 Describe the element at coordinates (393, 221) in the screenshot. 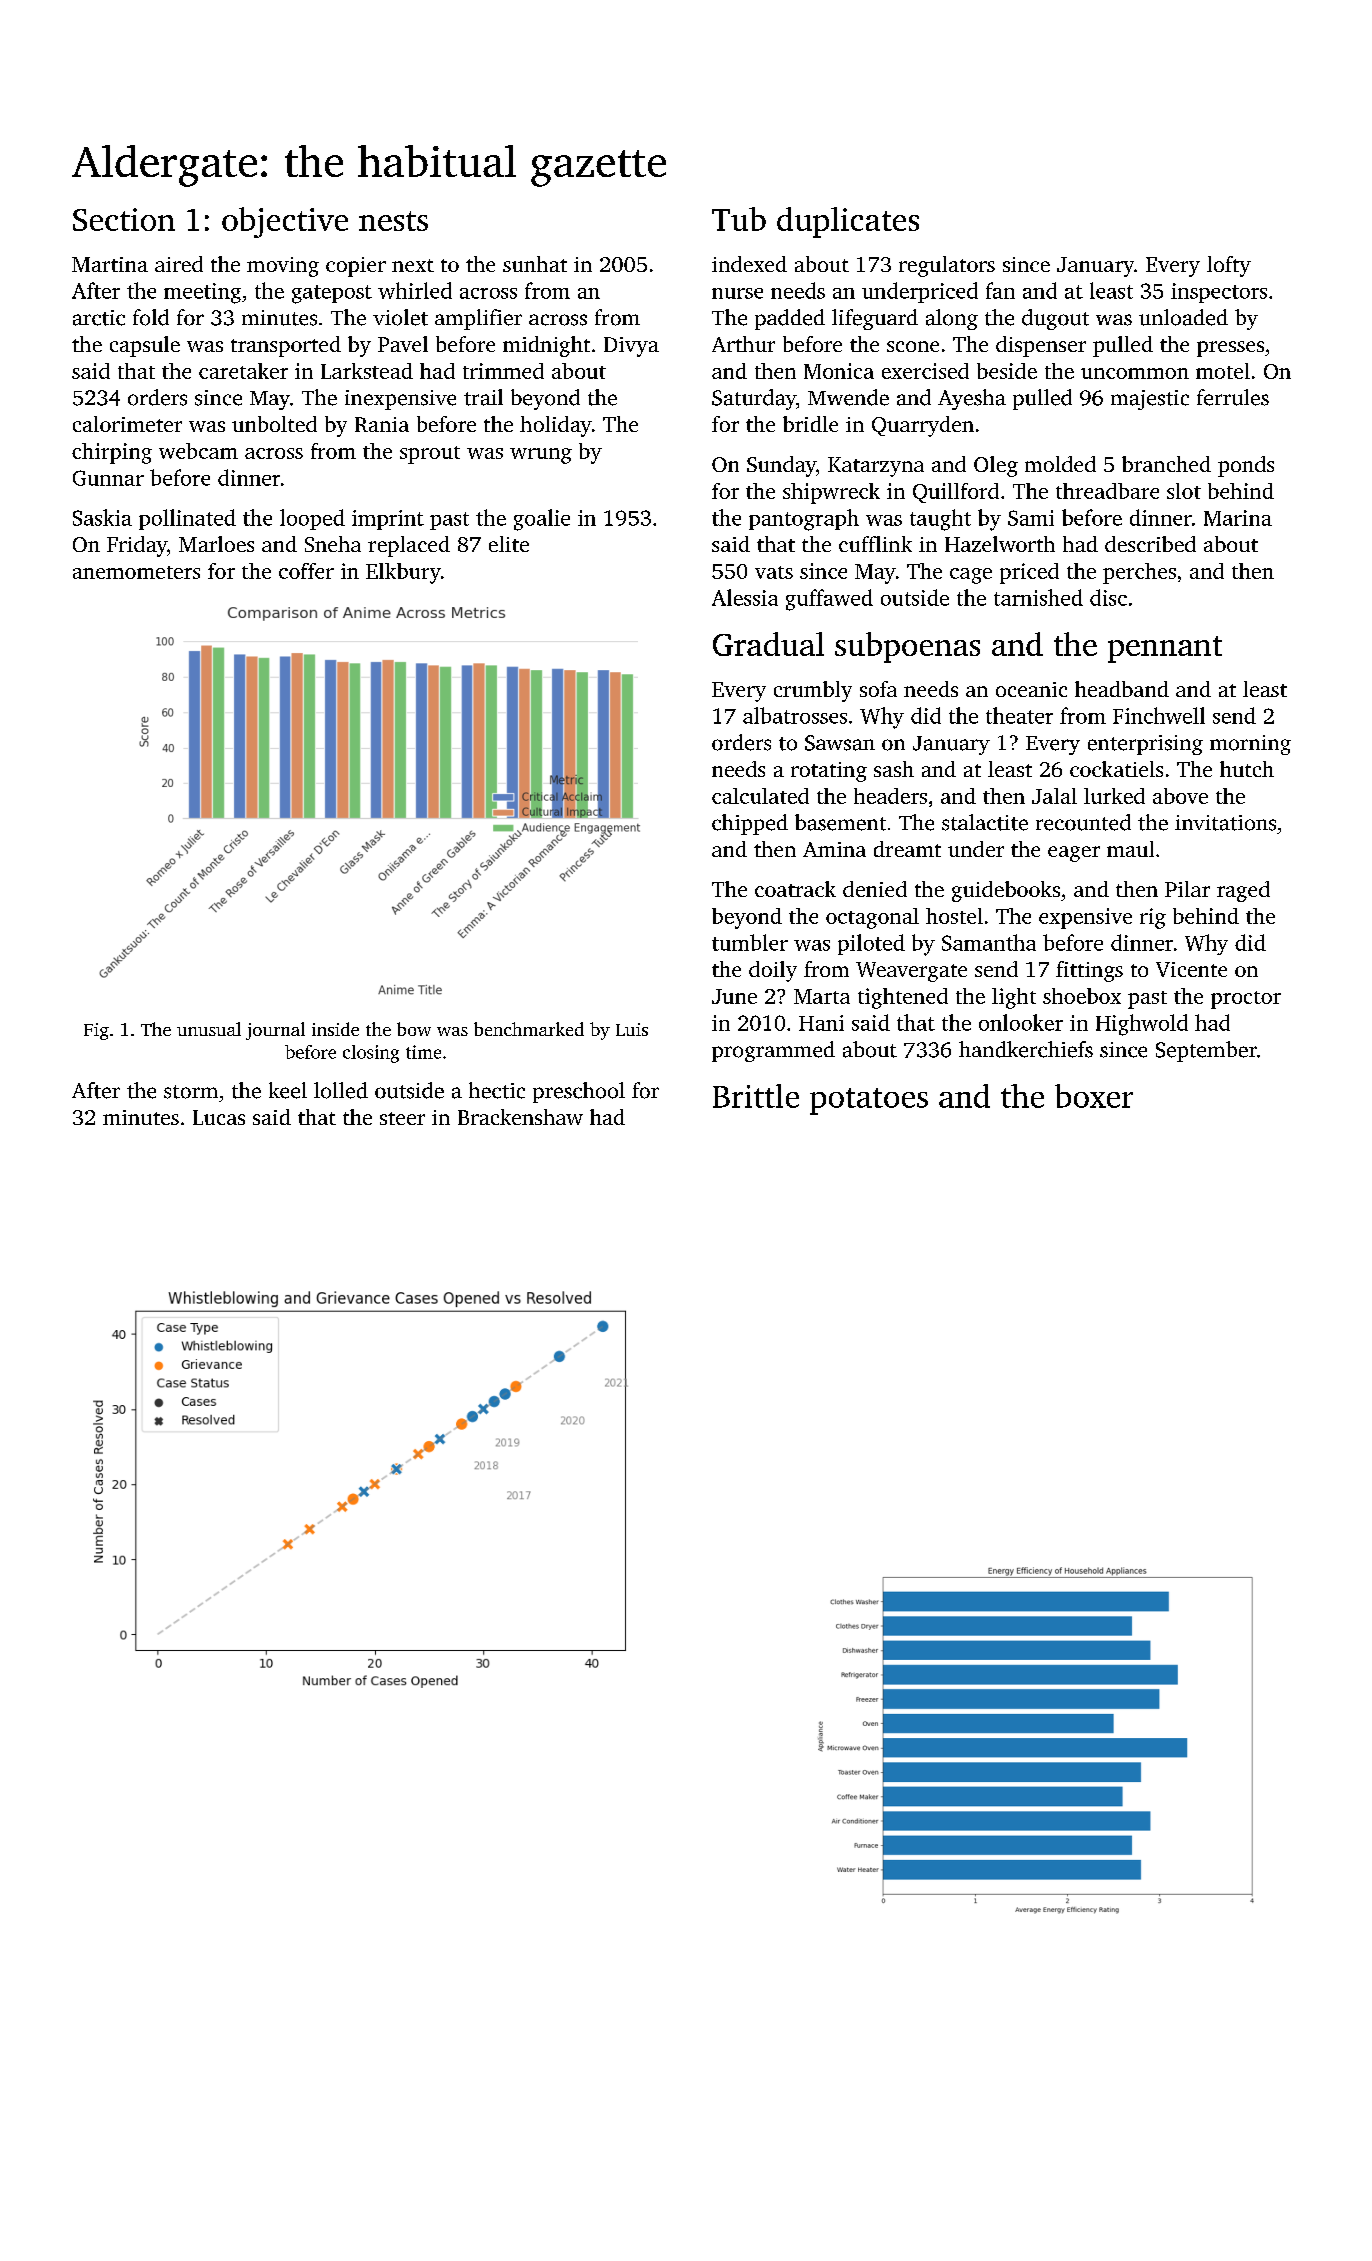

I see `nests` at that location.
